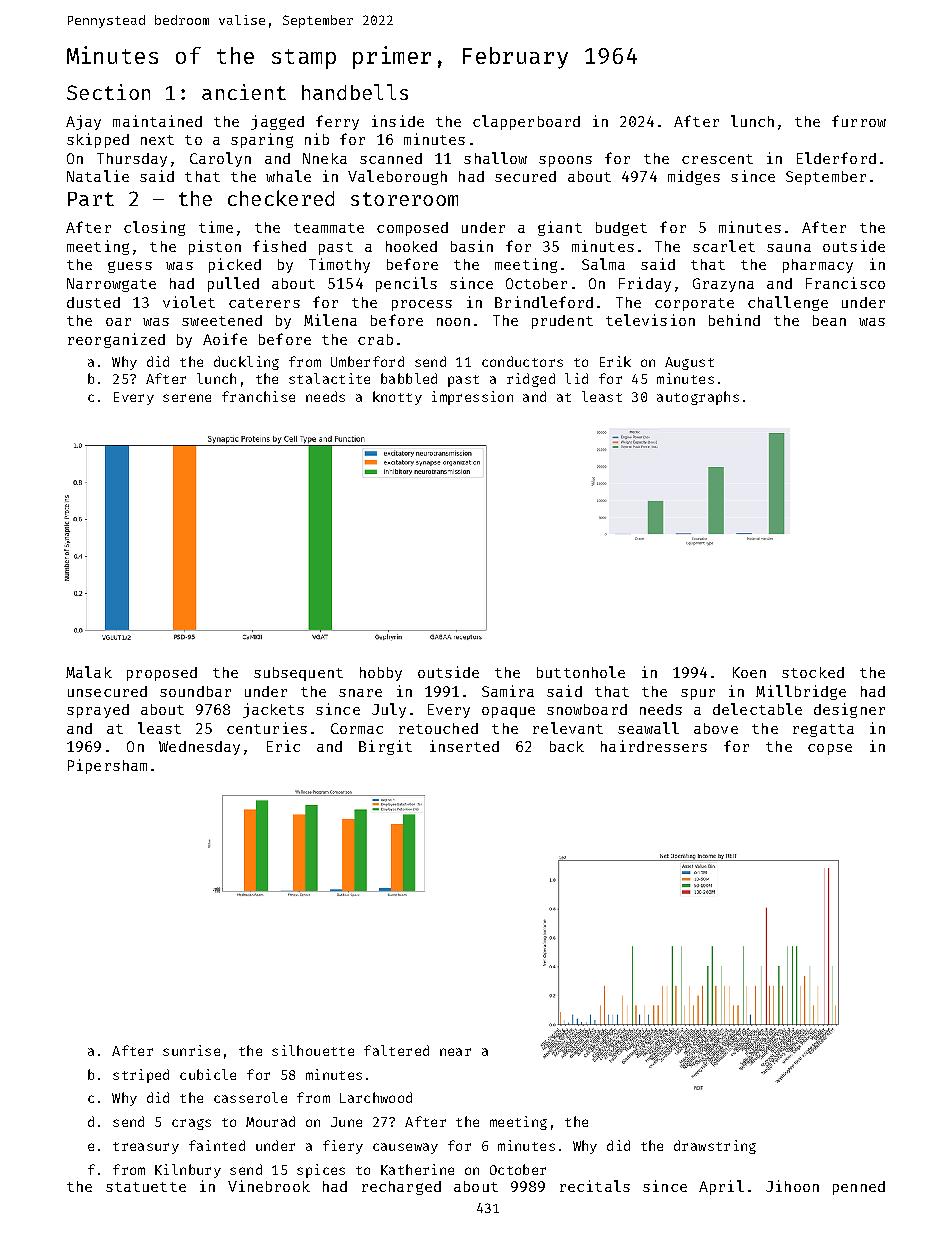 The image size is (952, 1233). Describe the element at coordinates (107, 766) in the screenshot. I see `Pipersham` at that location.
